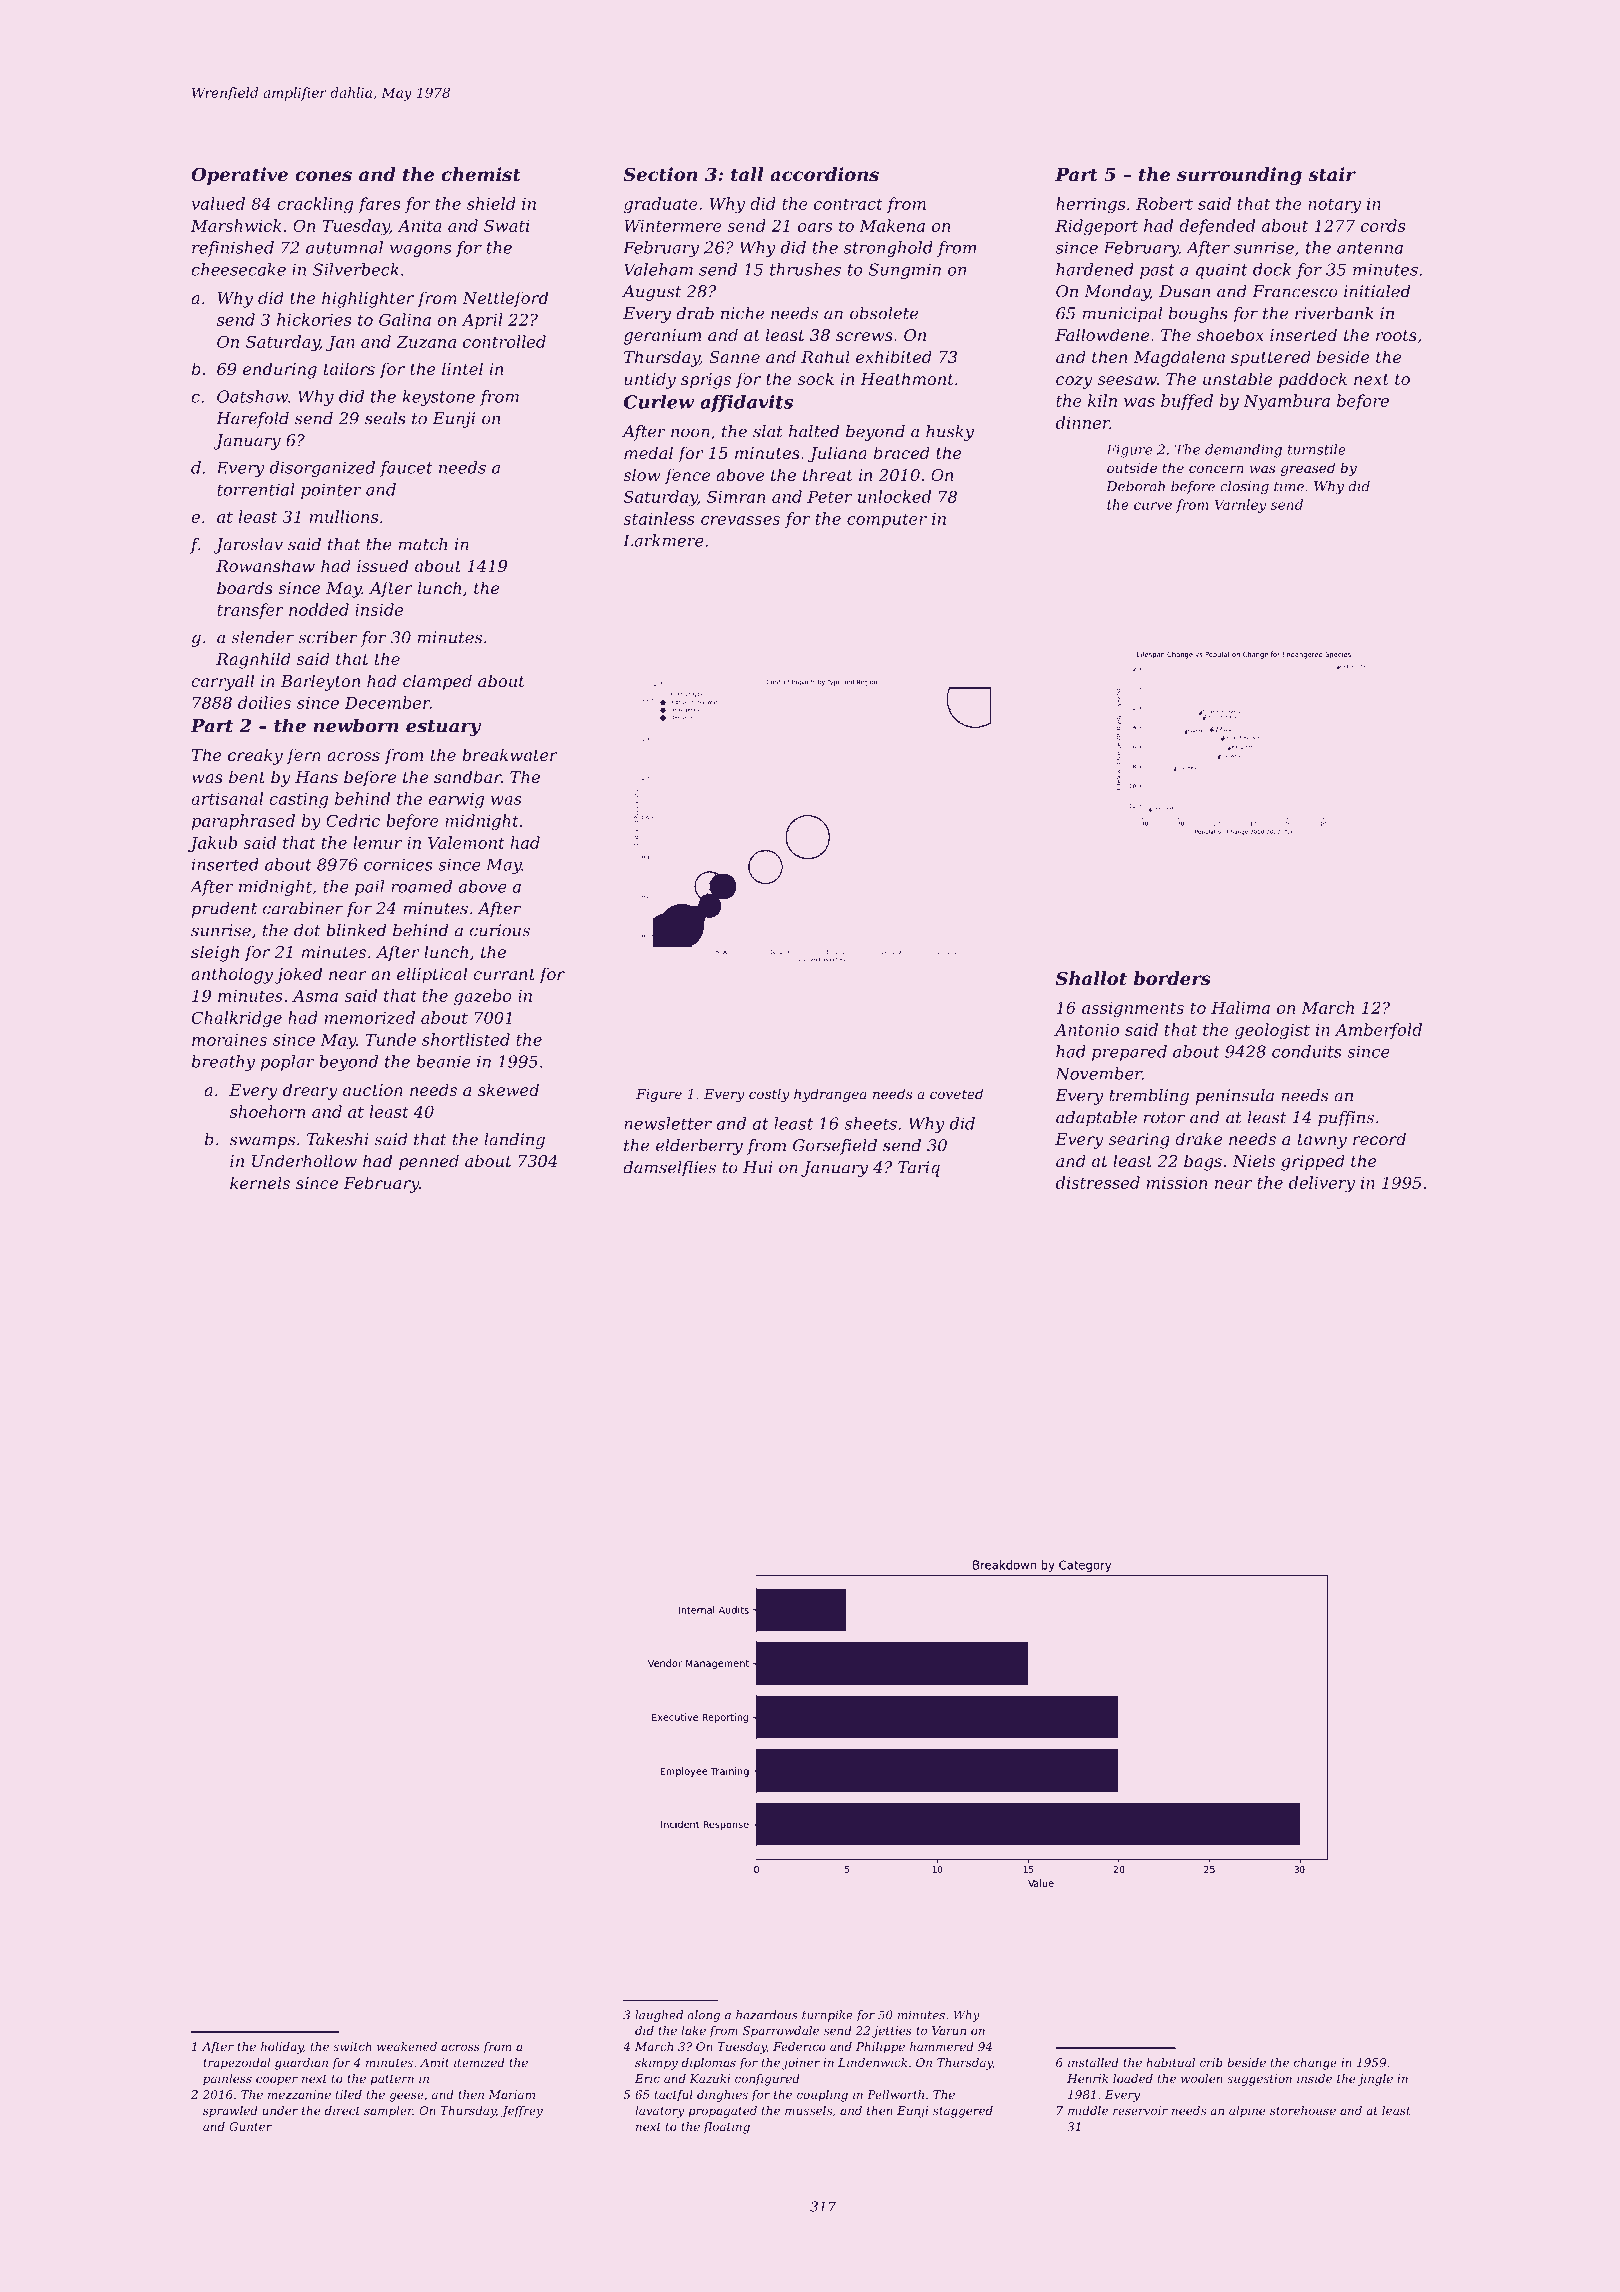  Describe the element at coordinates (1203, 1162) in the image. I see `bags` at that location.
